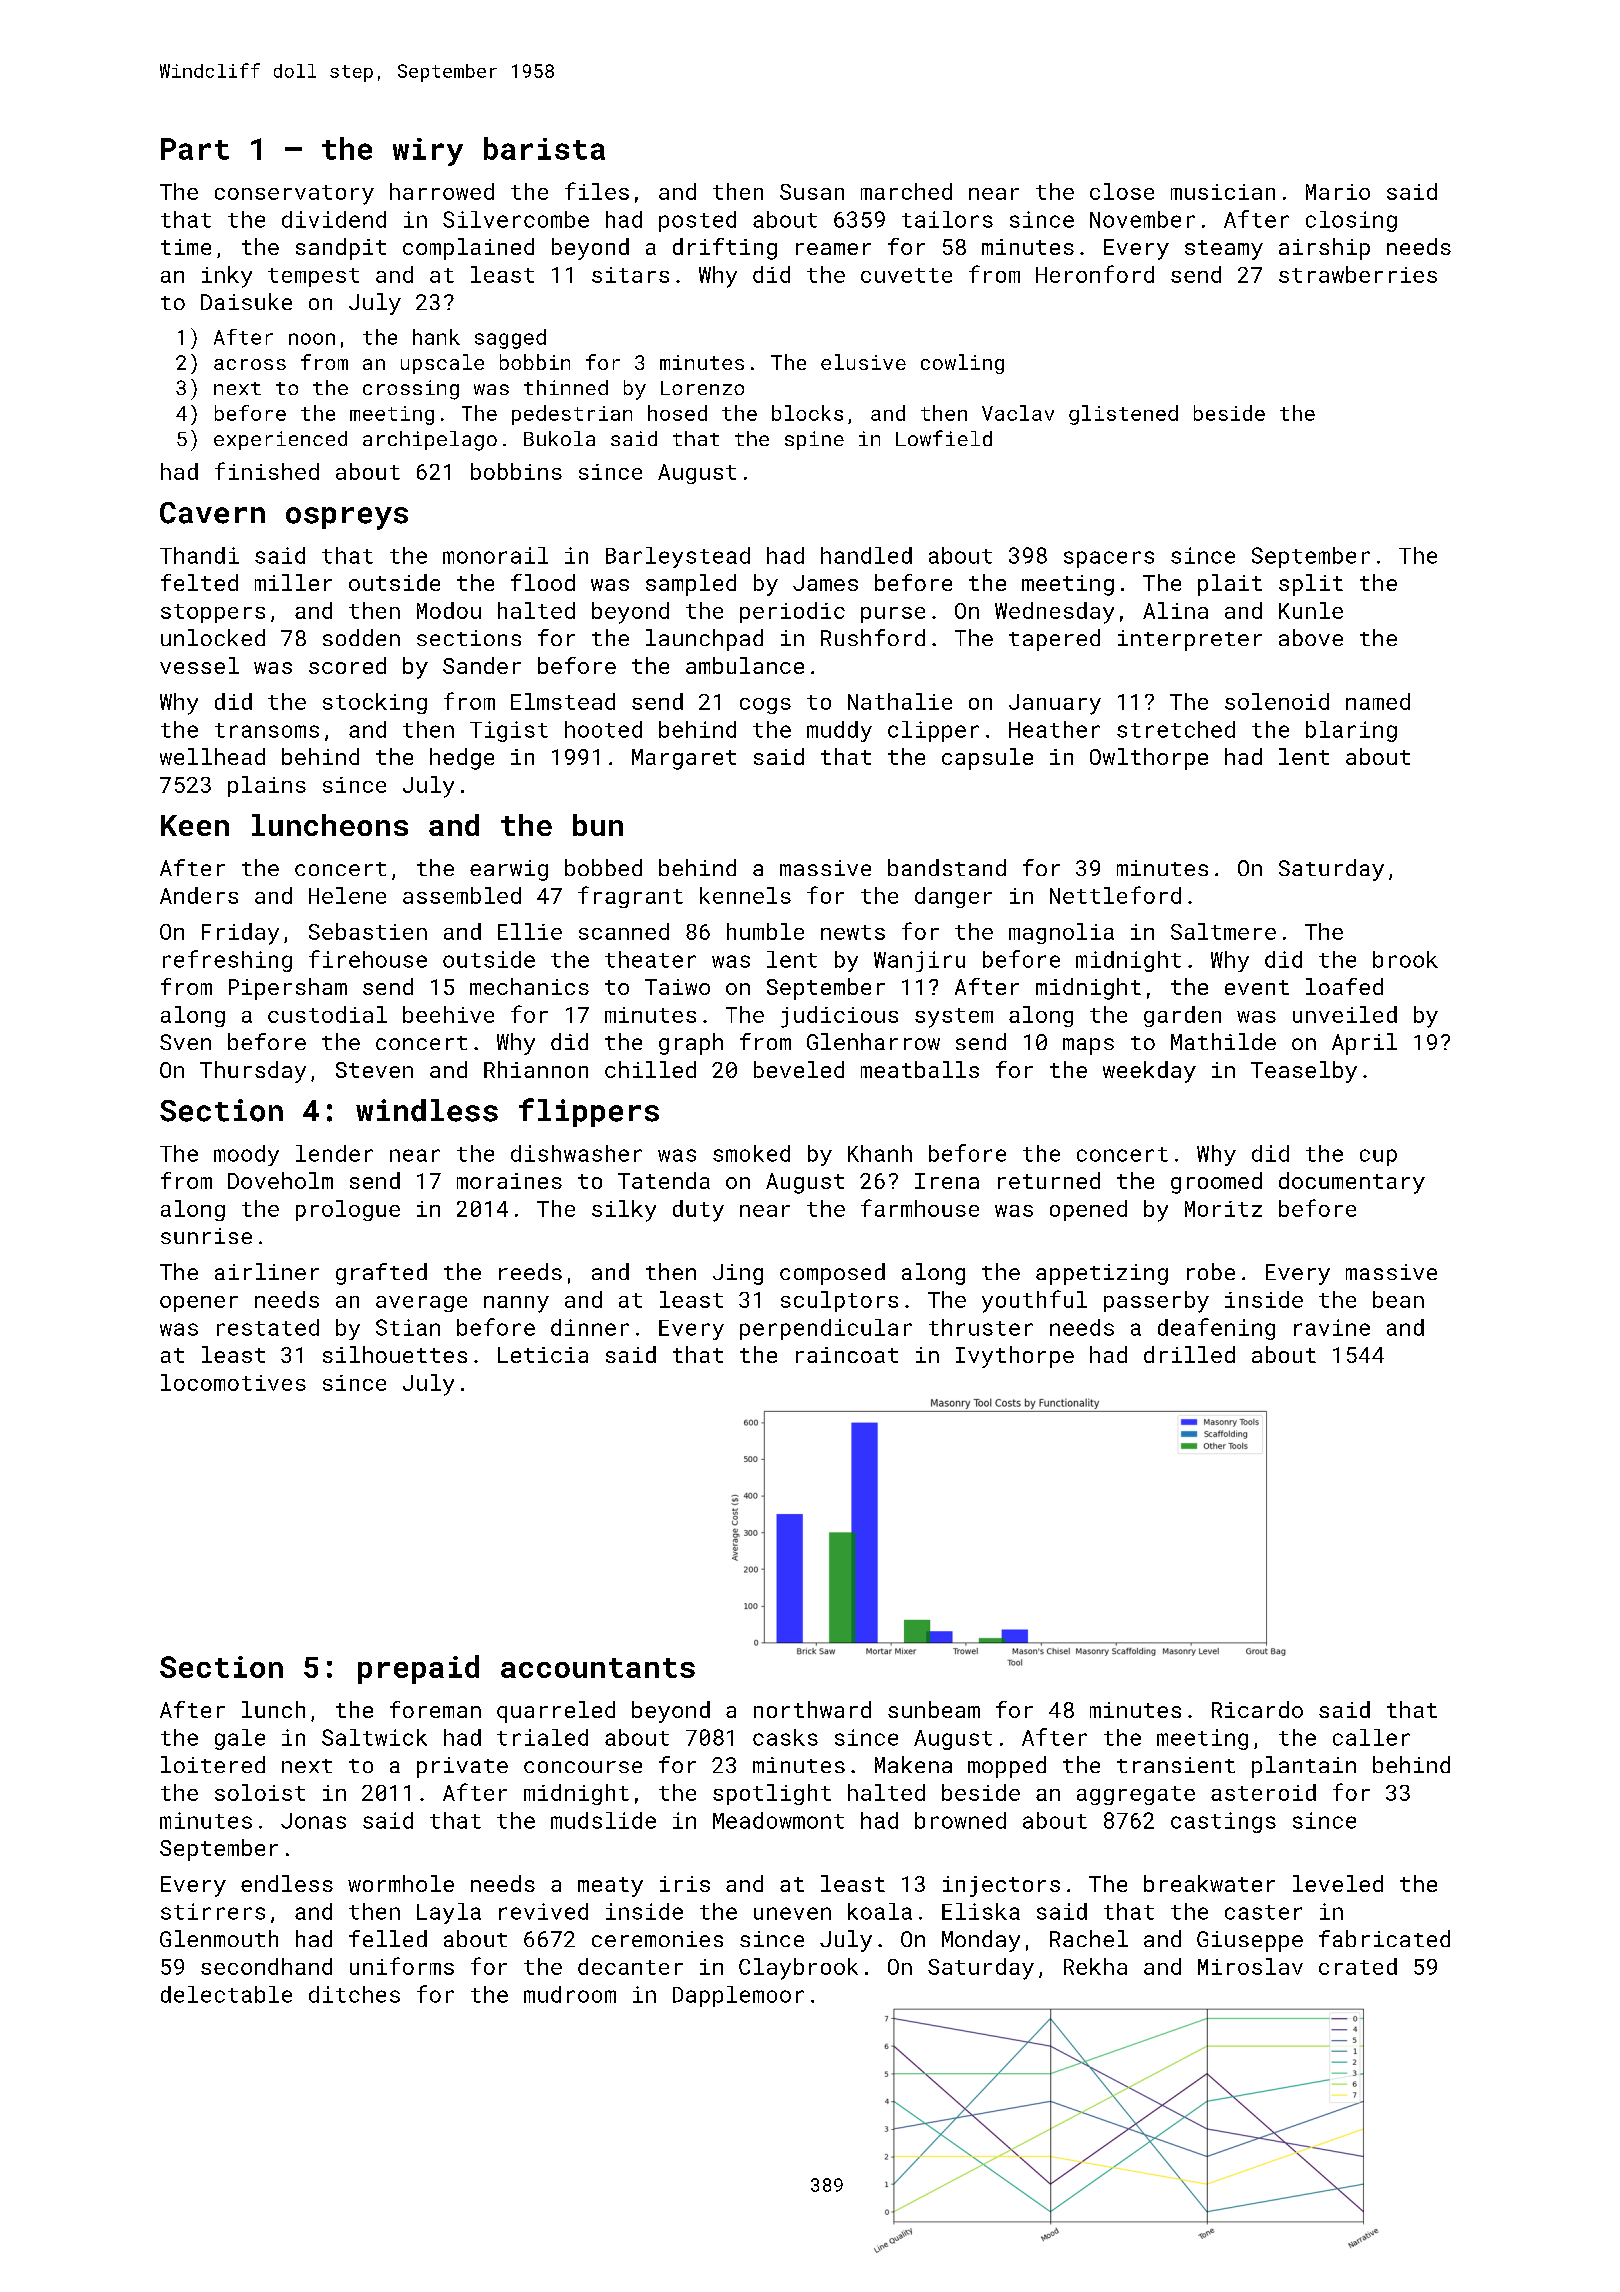  What do you see at coordinates (839, 731) in the image?
I see `muddy` at bounding box center [839, 731].
